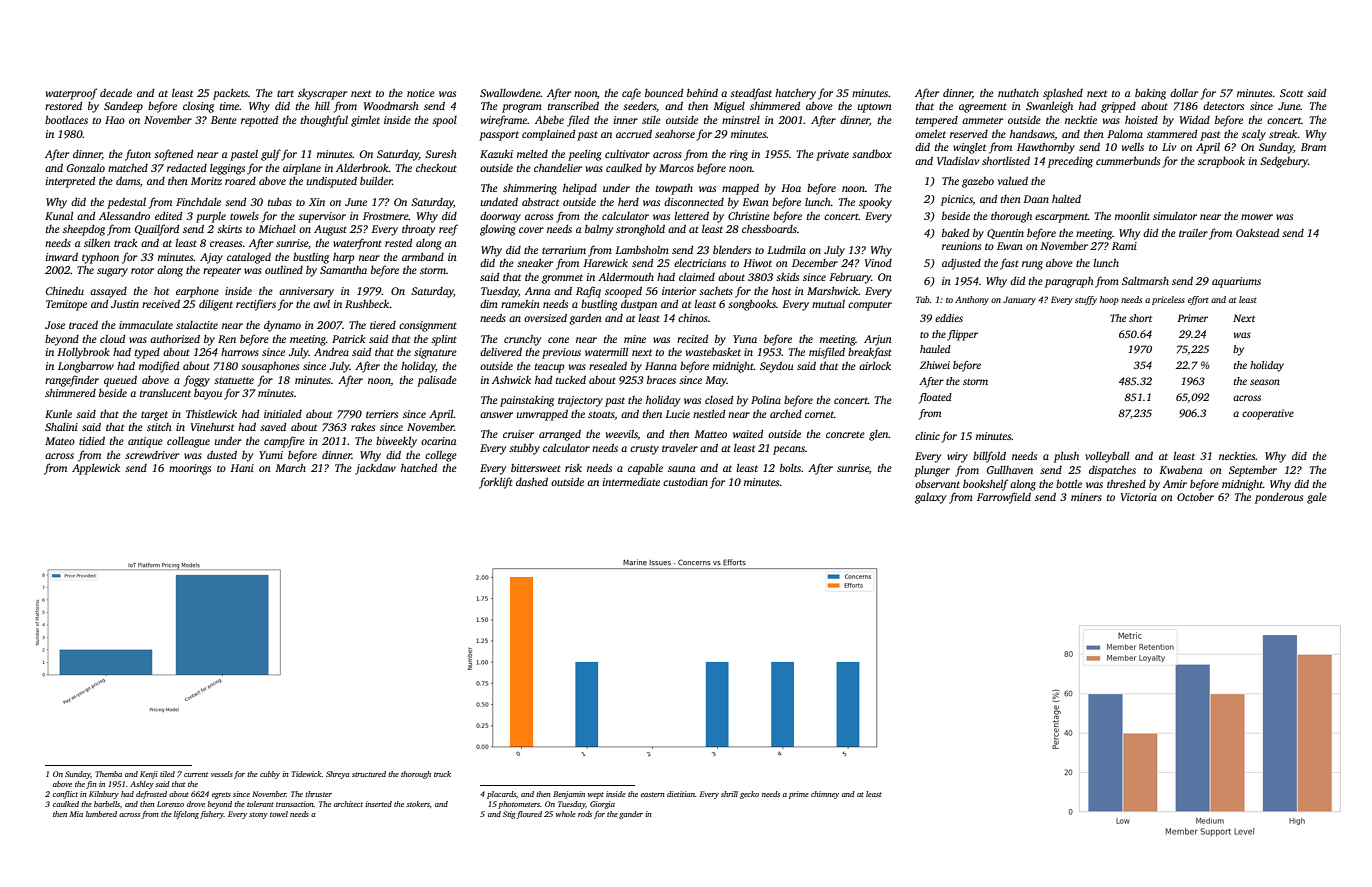 Image resolution: width=1372 pixels, height=887 pixels. I want to click on skyscraper, so click(322, 94).
